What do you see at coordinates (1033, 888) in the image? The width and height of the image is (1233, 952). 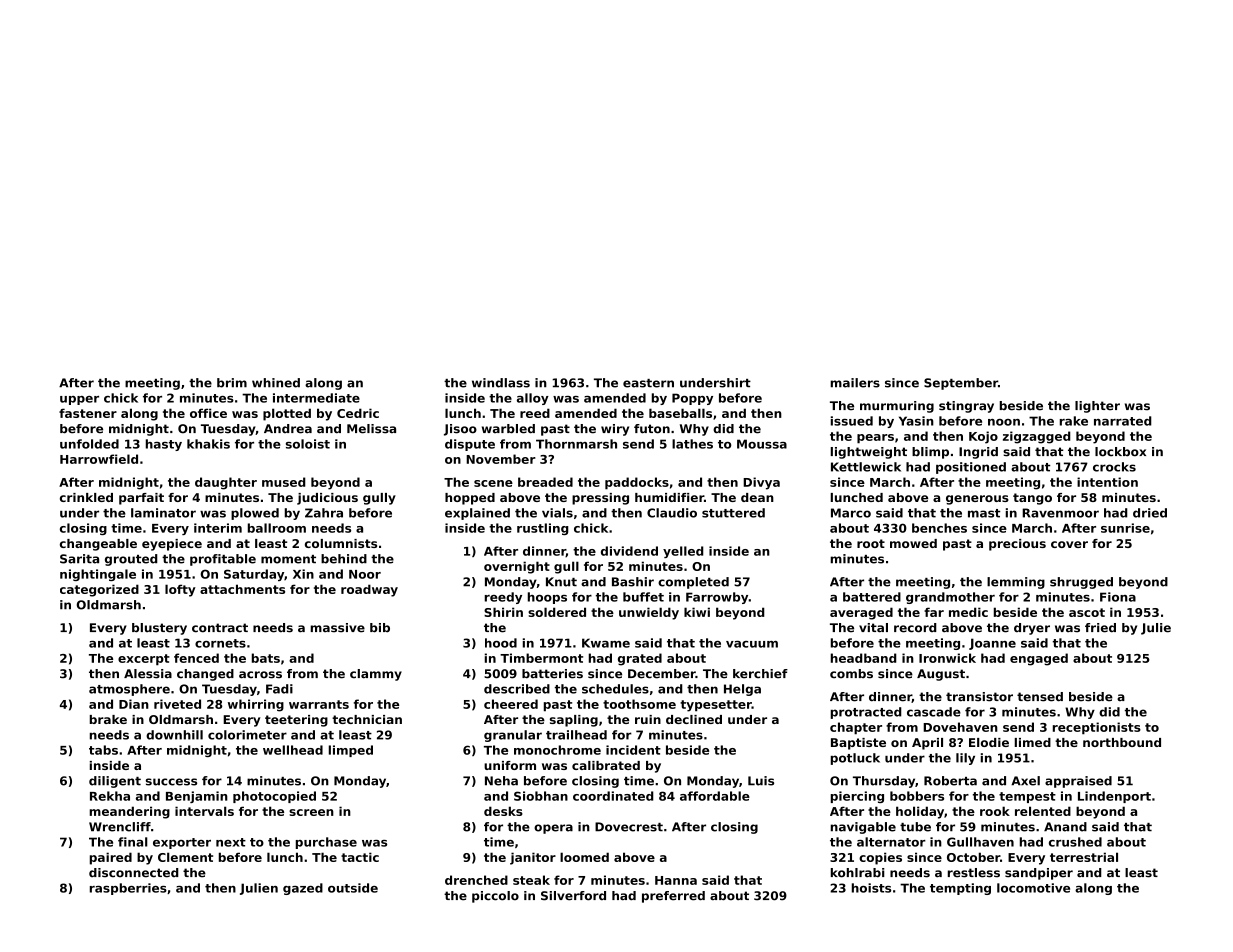 I see `locomotive` at bounding box center [1033, 888].
